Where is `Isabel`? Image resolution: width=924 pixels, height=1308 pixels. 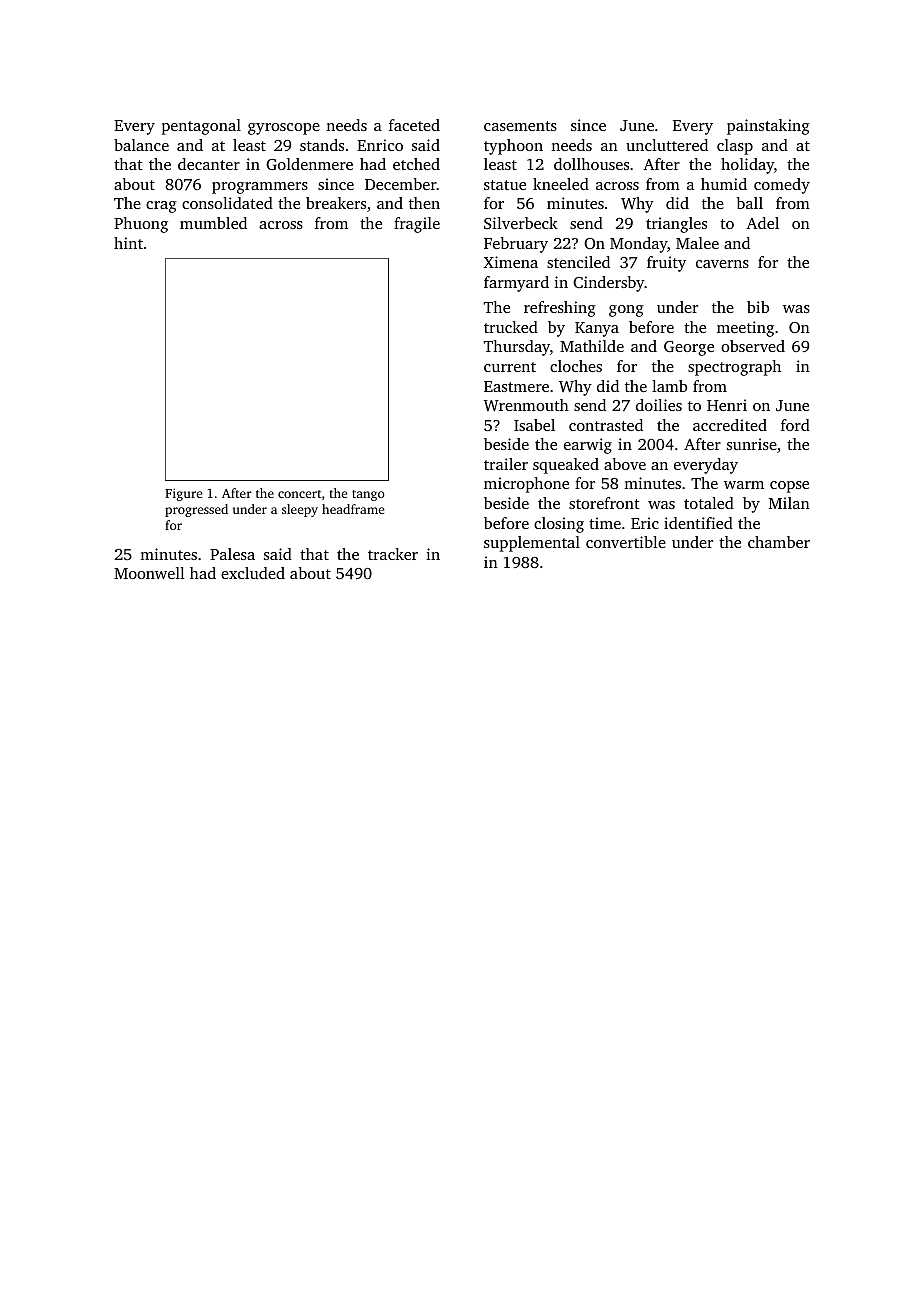
Isabel is located at coordinates (534, 425).
